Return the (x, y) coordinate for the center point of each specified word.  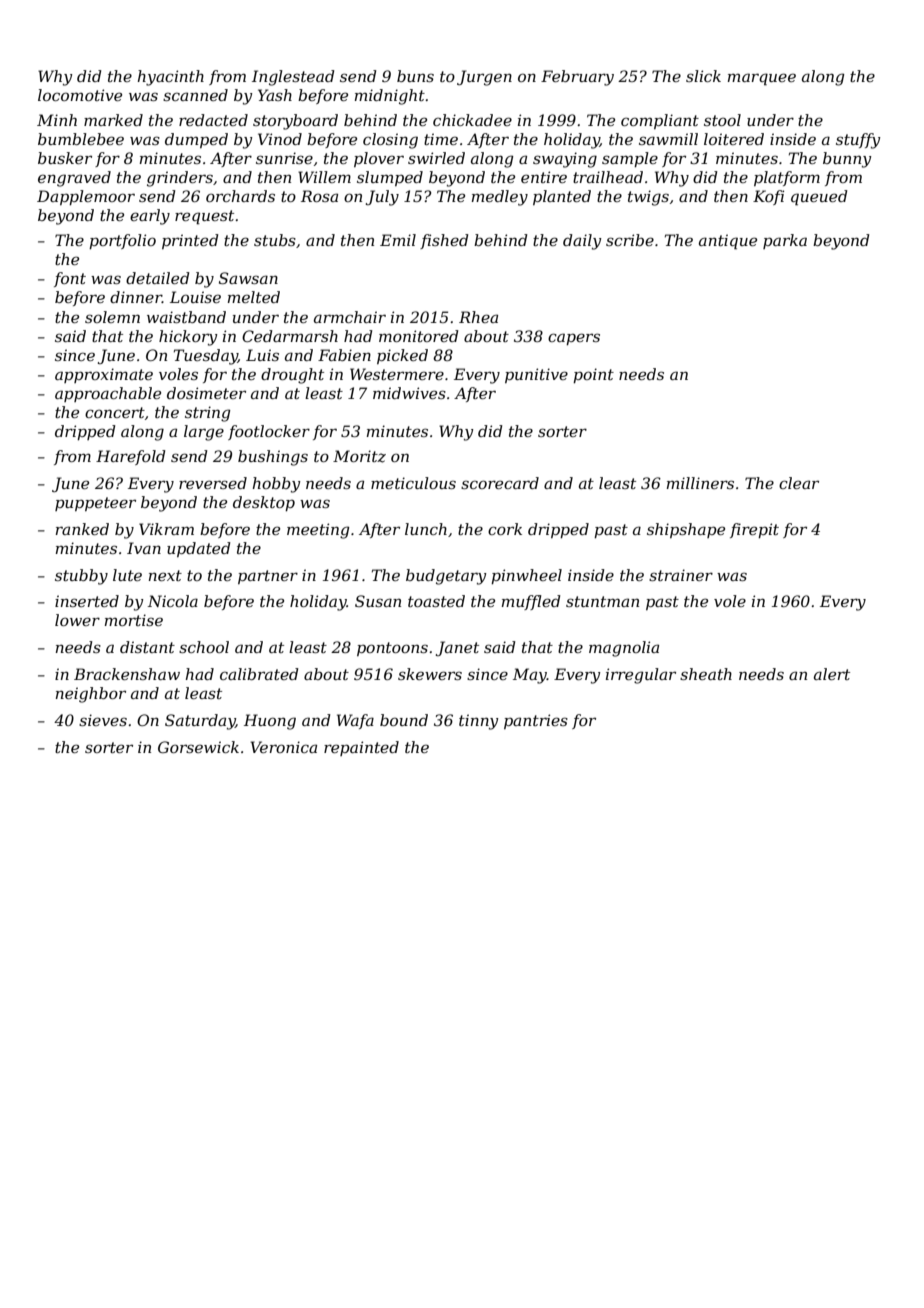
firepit (754, 530)
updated (199, 549)
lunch (426, 529)
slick (703, 76)
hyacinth (170, 78)
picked (402, 356)
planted (562, 197)
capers (574, 339)
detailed (158, 278)
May (530, 676)
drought (292, 376)
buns (415, 76)
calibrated (259, 674)
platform (787, 178)
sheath (706, 674)
